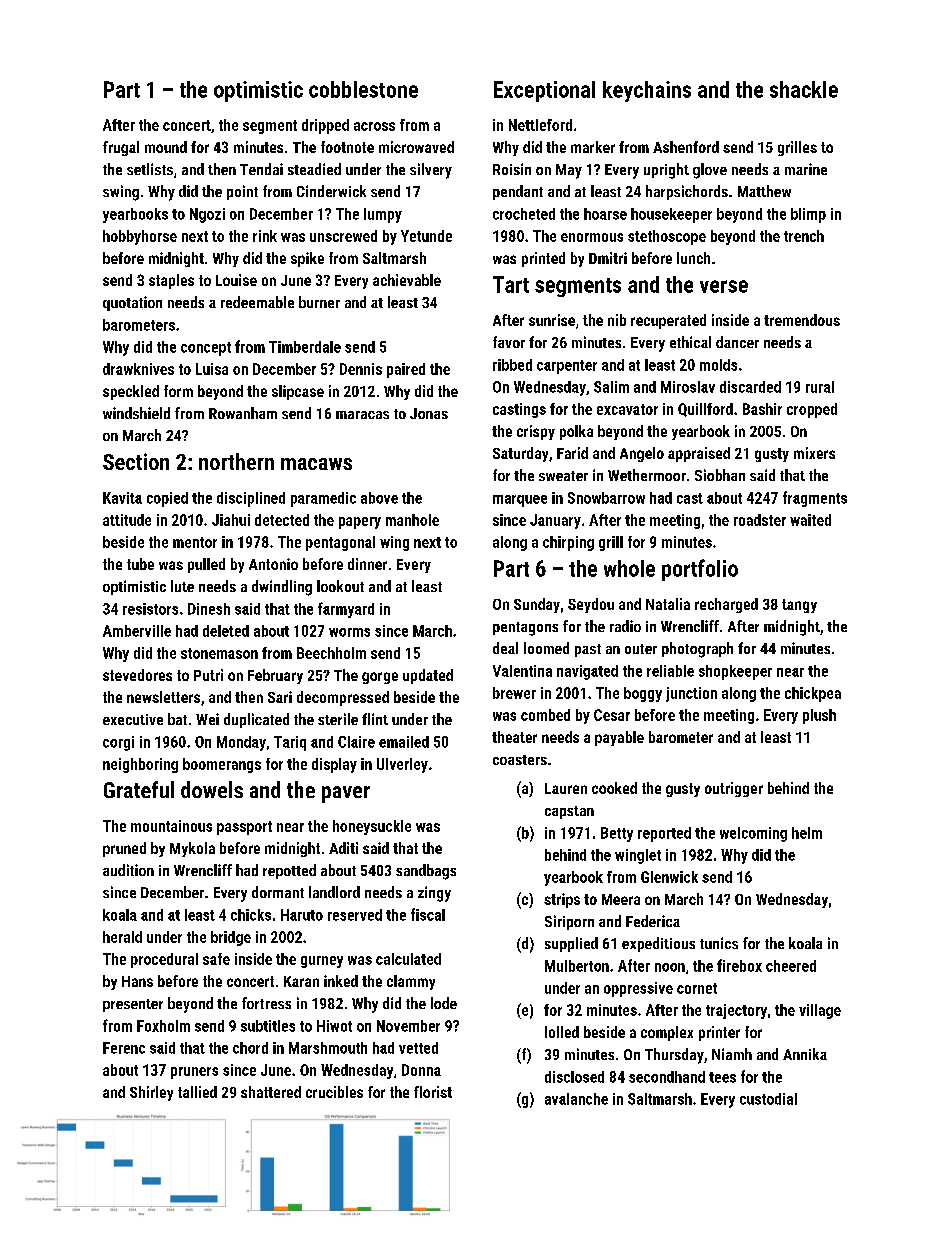 The image size is (952, 1233). I want to click on shattered, so click(271, 1092).
